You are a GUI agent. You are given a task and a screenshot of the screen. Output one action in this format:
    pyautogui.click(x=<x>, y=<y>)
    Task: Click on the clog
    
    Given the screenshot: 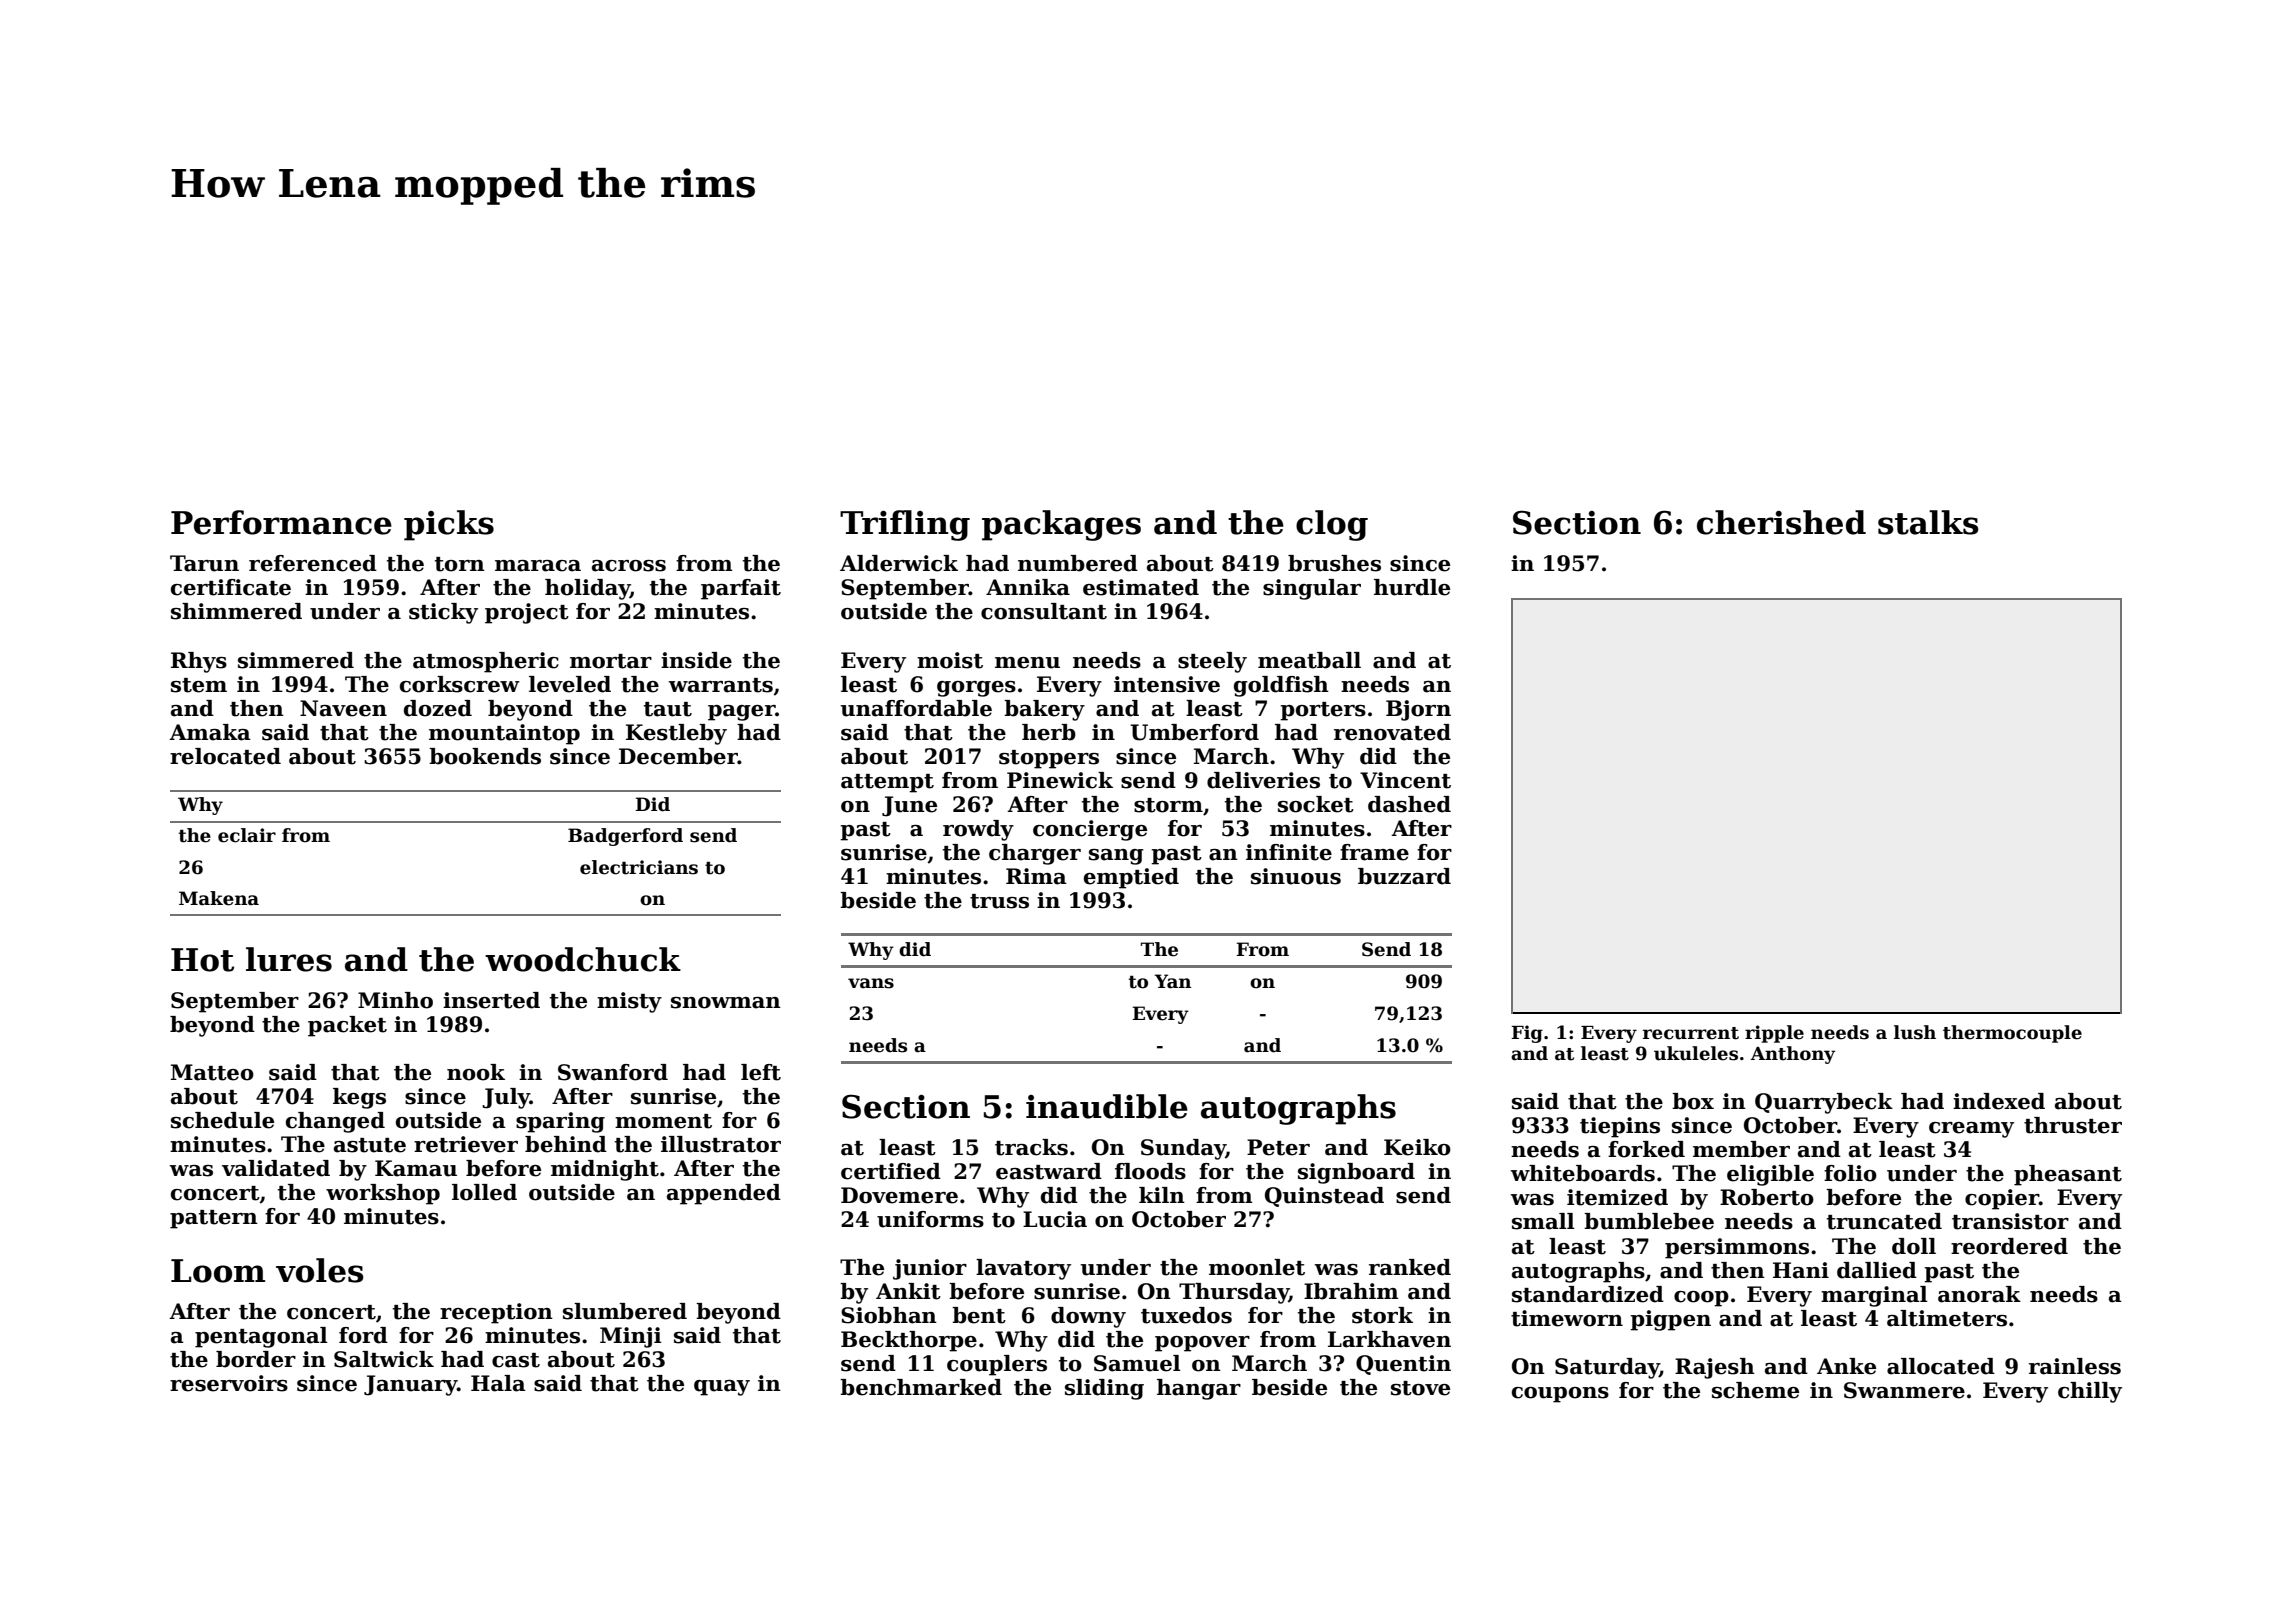 What is the action you would take?
    pyautogui.click(x=1332, y=525)
